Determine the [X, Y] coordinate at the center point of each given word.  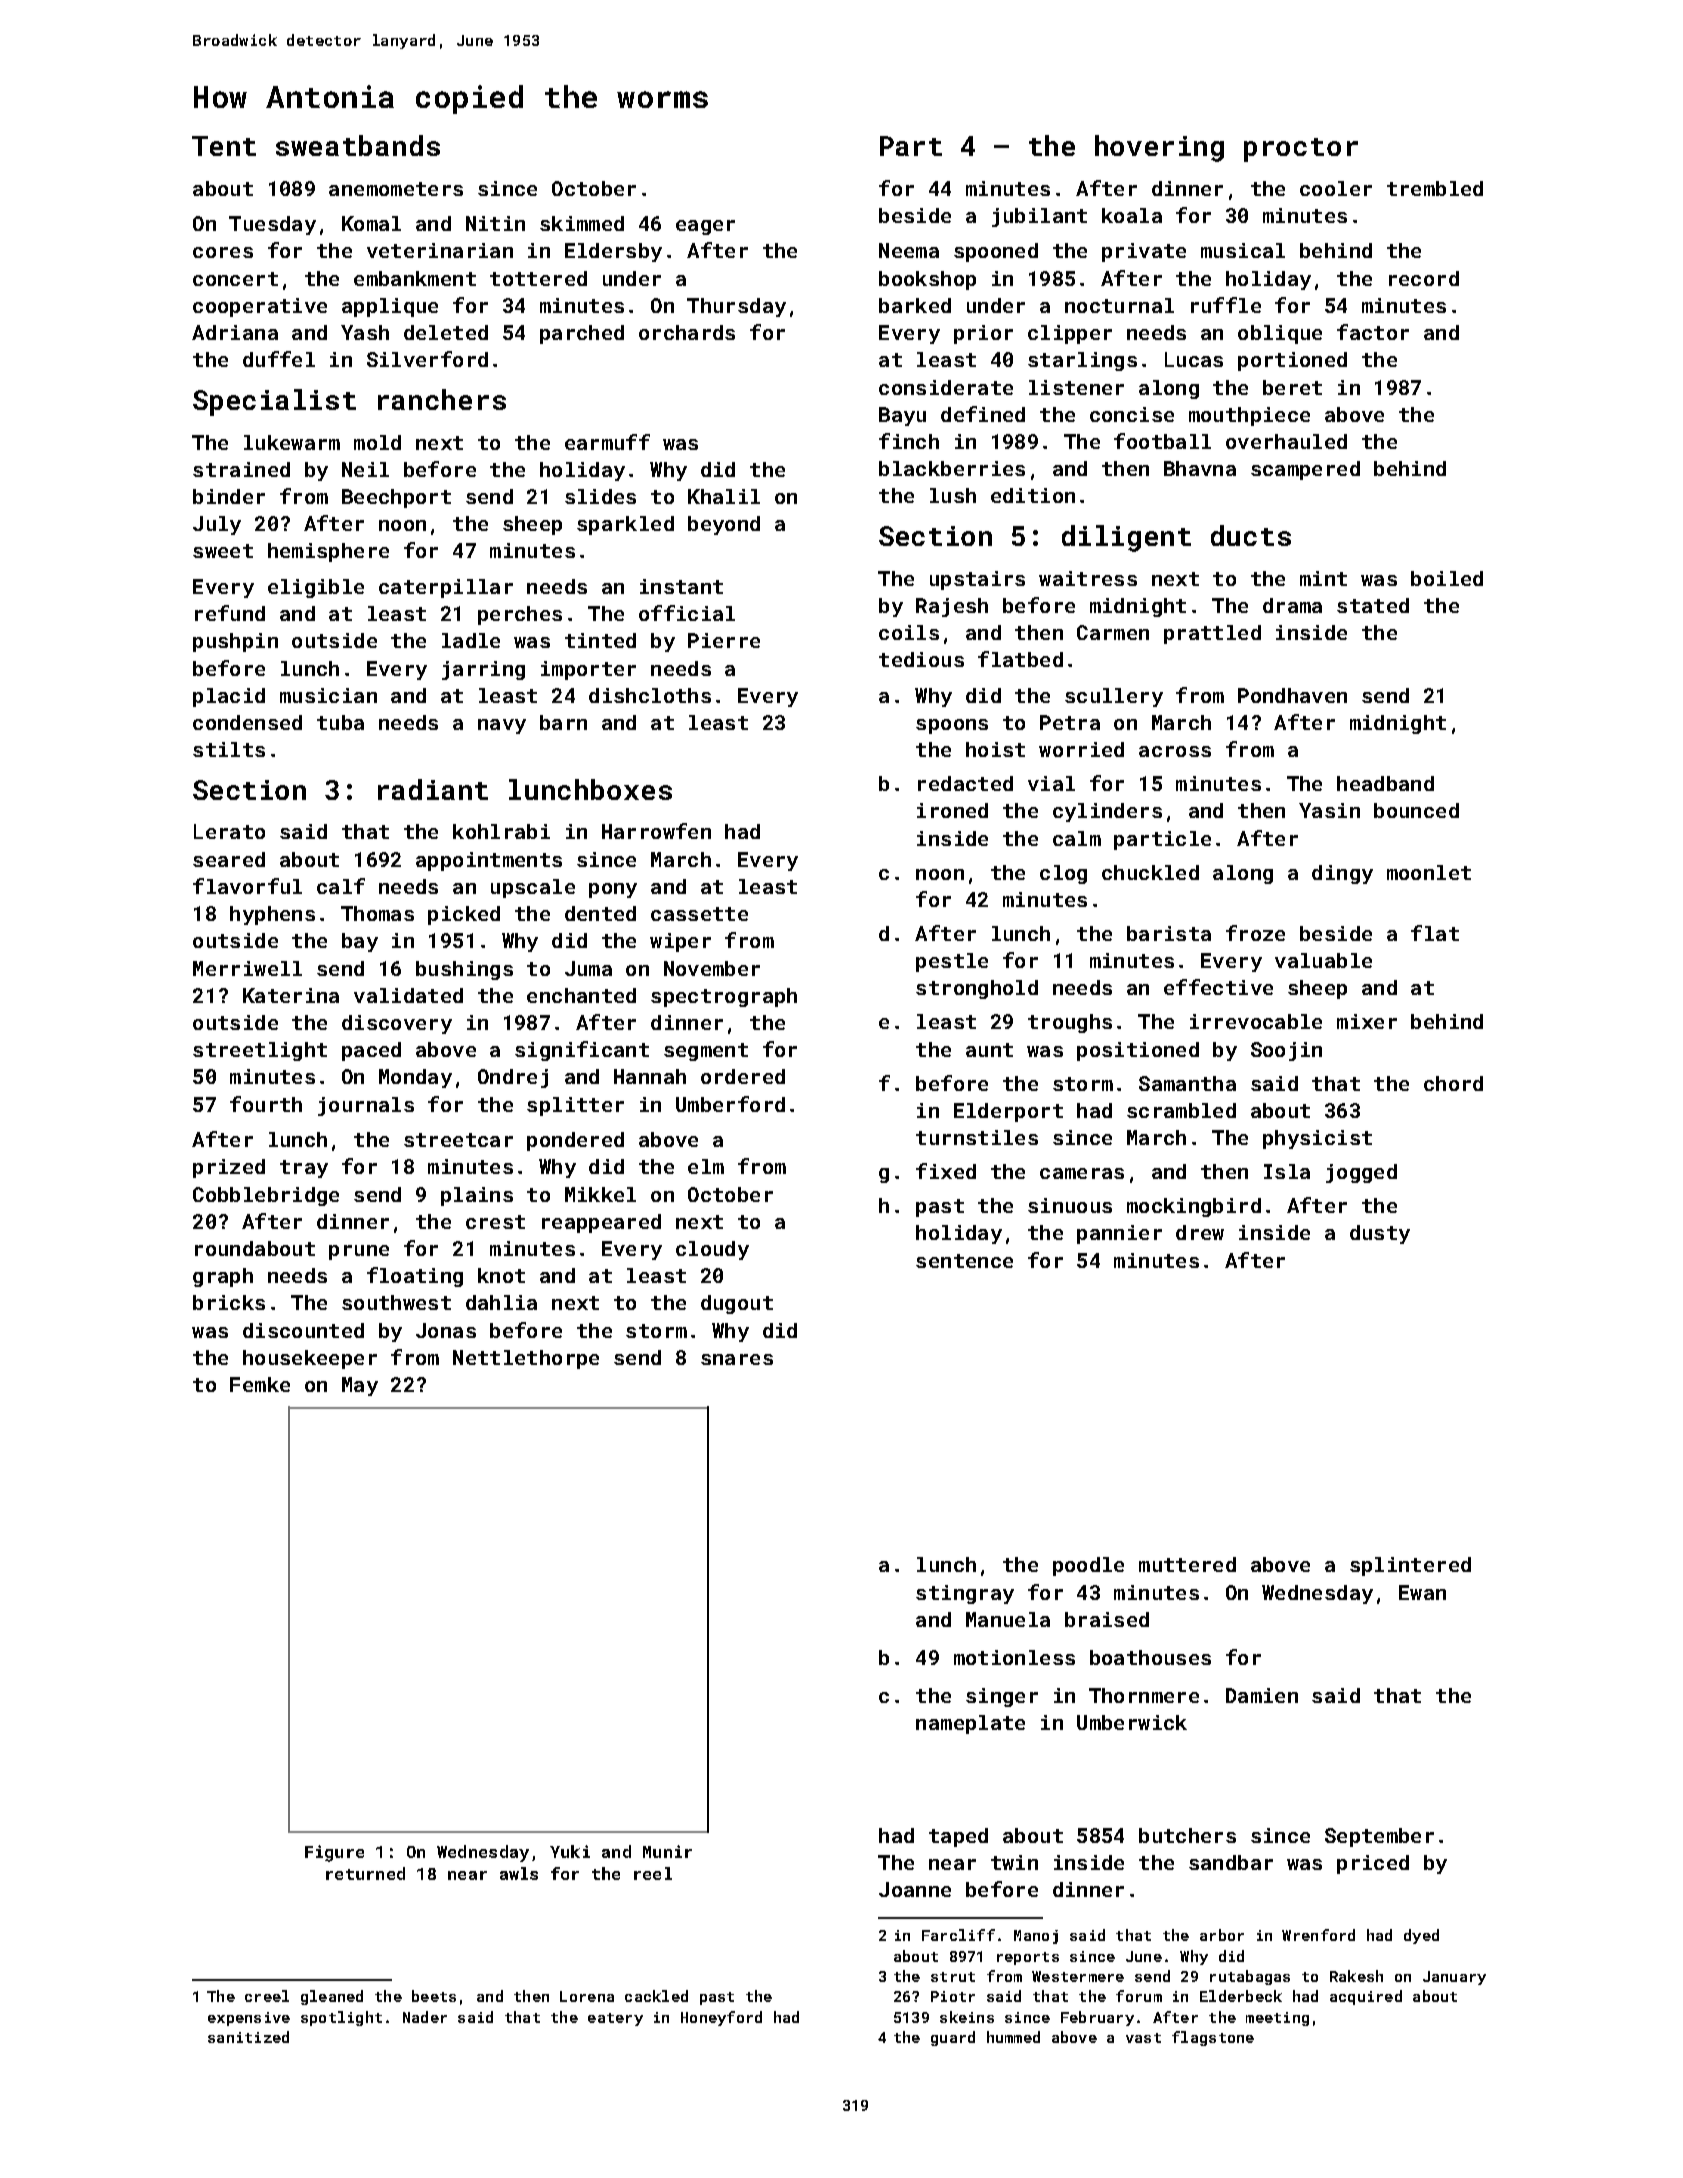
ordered [743, 1076]
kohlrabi [501, 831]
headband [1385, 783]
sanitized [248, 2037]
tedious [921, 659]
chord [1453, 1083]
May [360, 1386]
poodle [1088, 1566]
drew [1200, 1232]
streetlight [260, 1051]
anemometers [396, 189]
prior [983, 334]
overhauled [1286, 441]
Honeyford [721, 2018]
